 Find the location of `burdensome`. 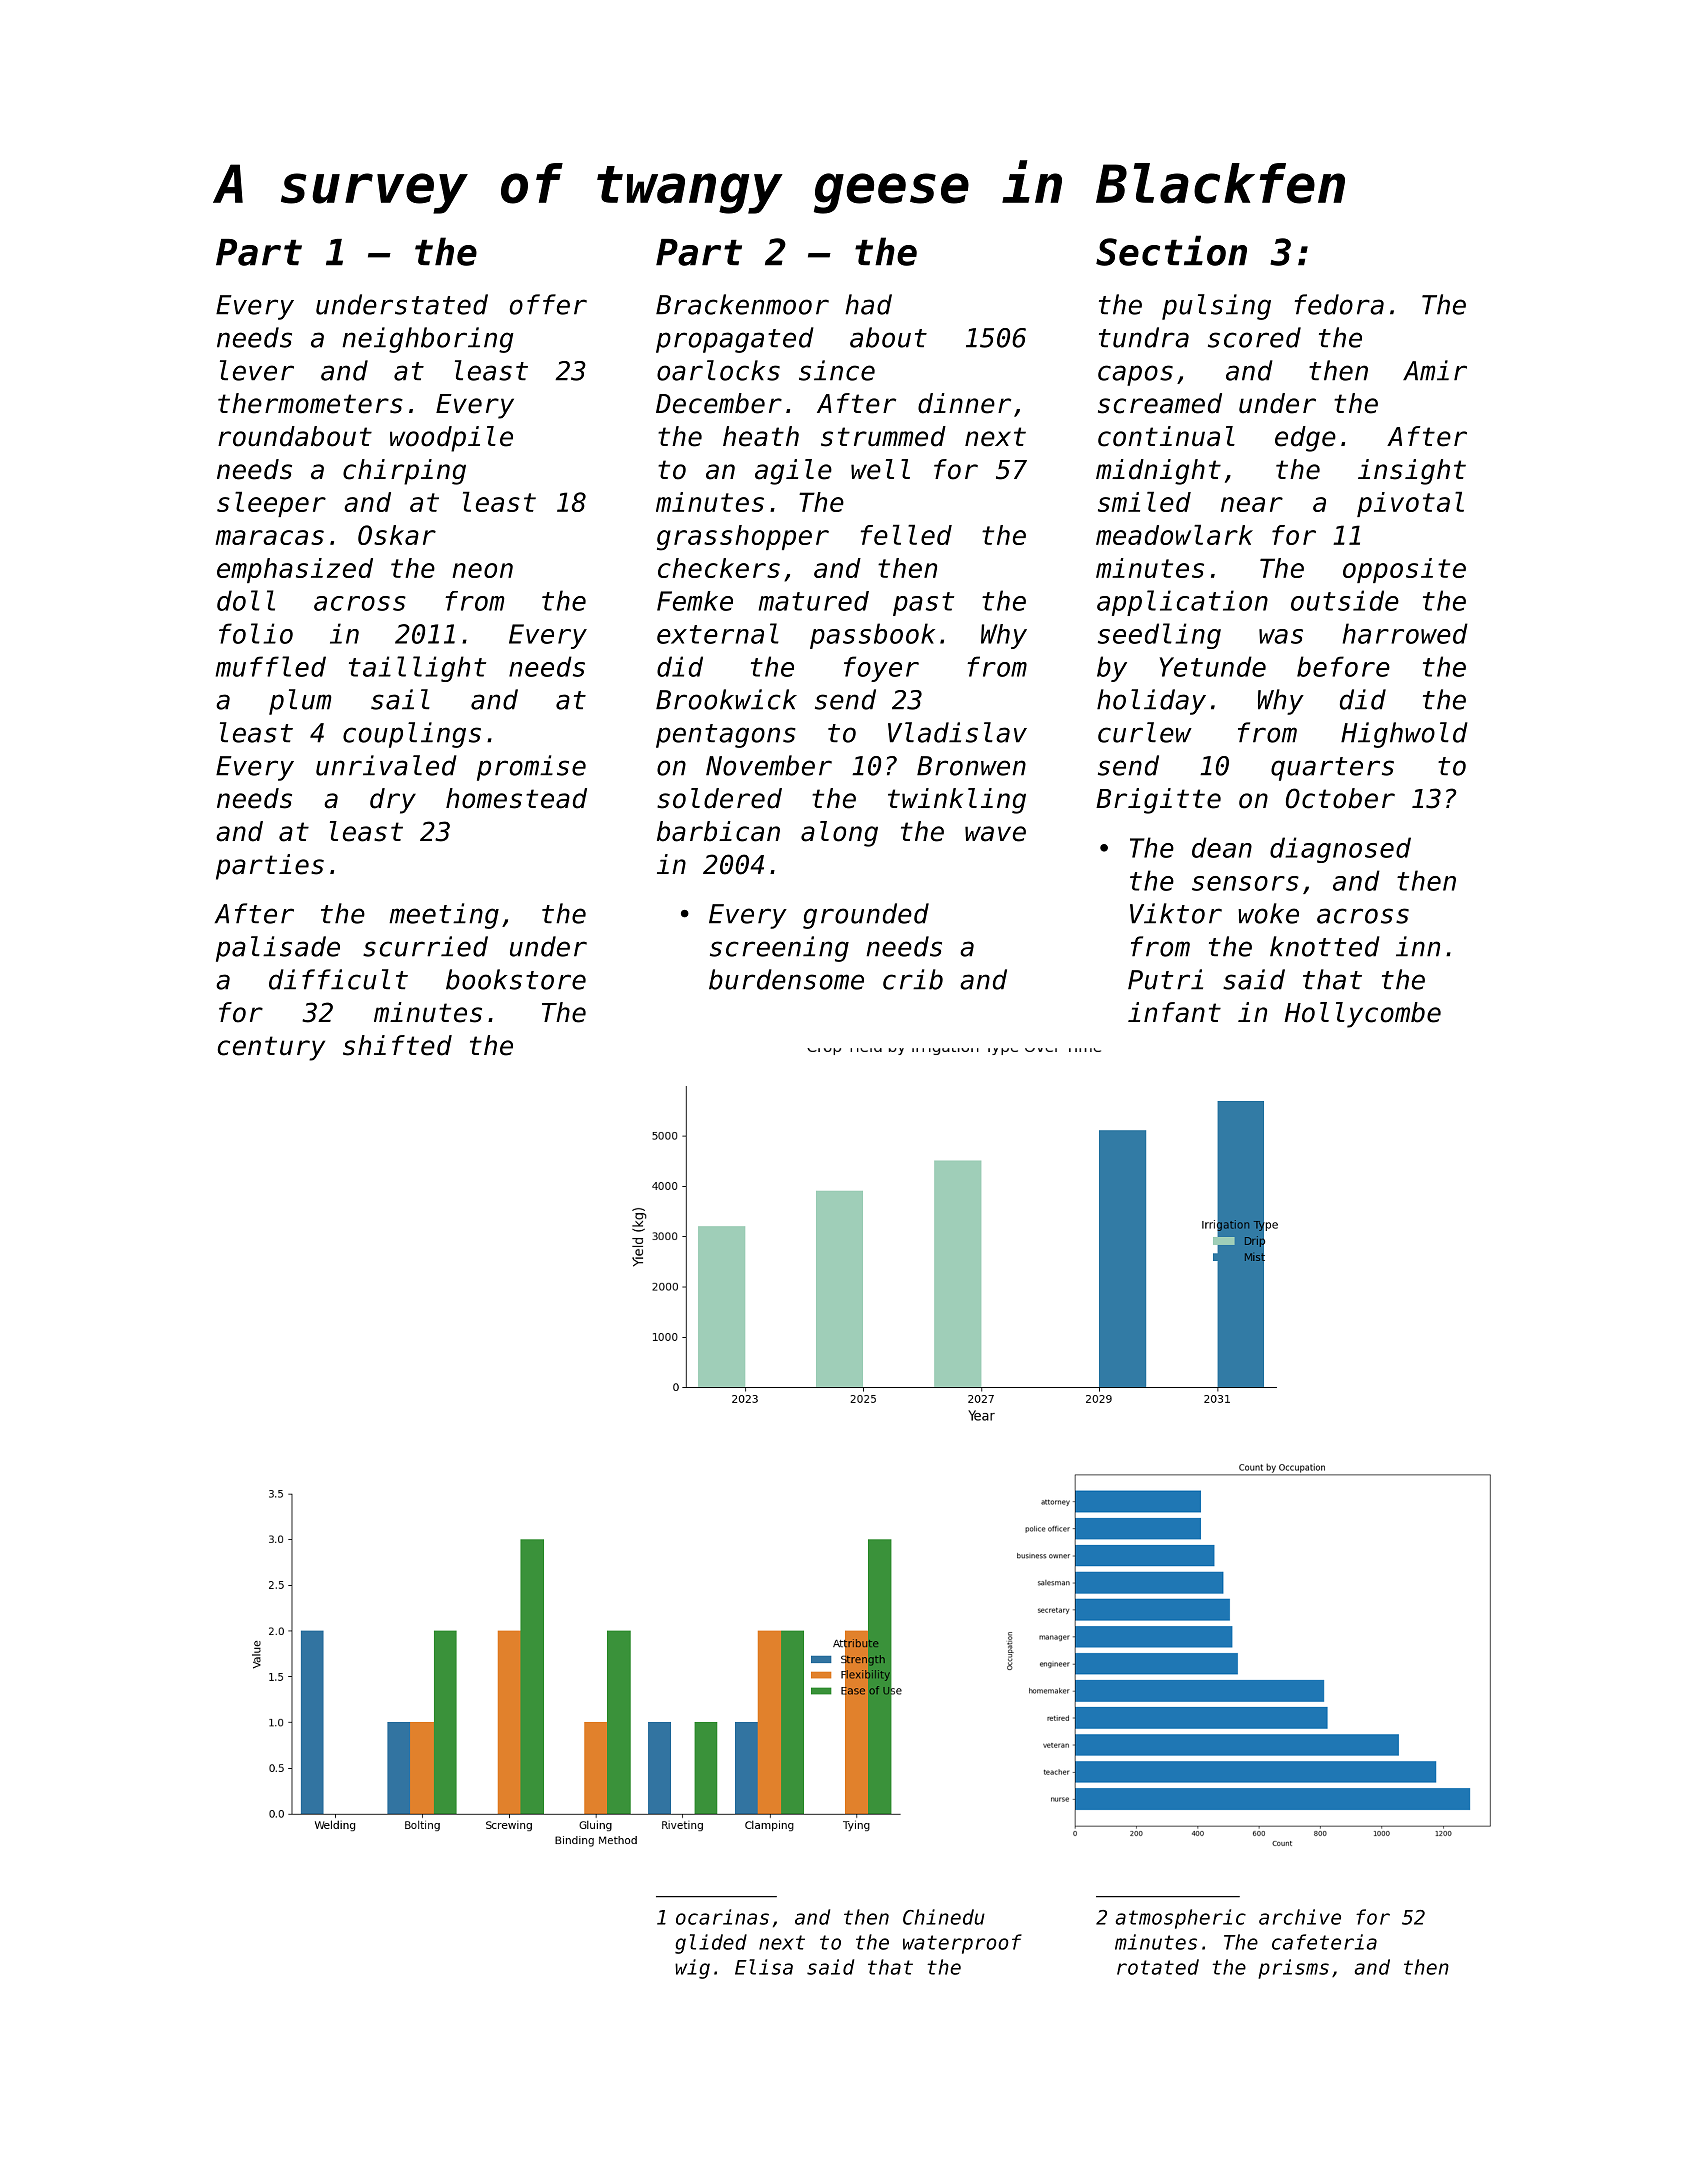

burdensome is located at coordinates (786, 979).
